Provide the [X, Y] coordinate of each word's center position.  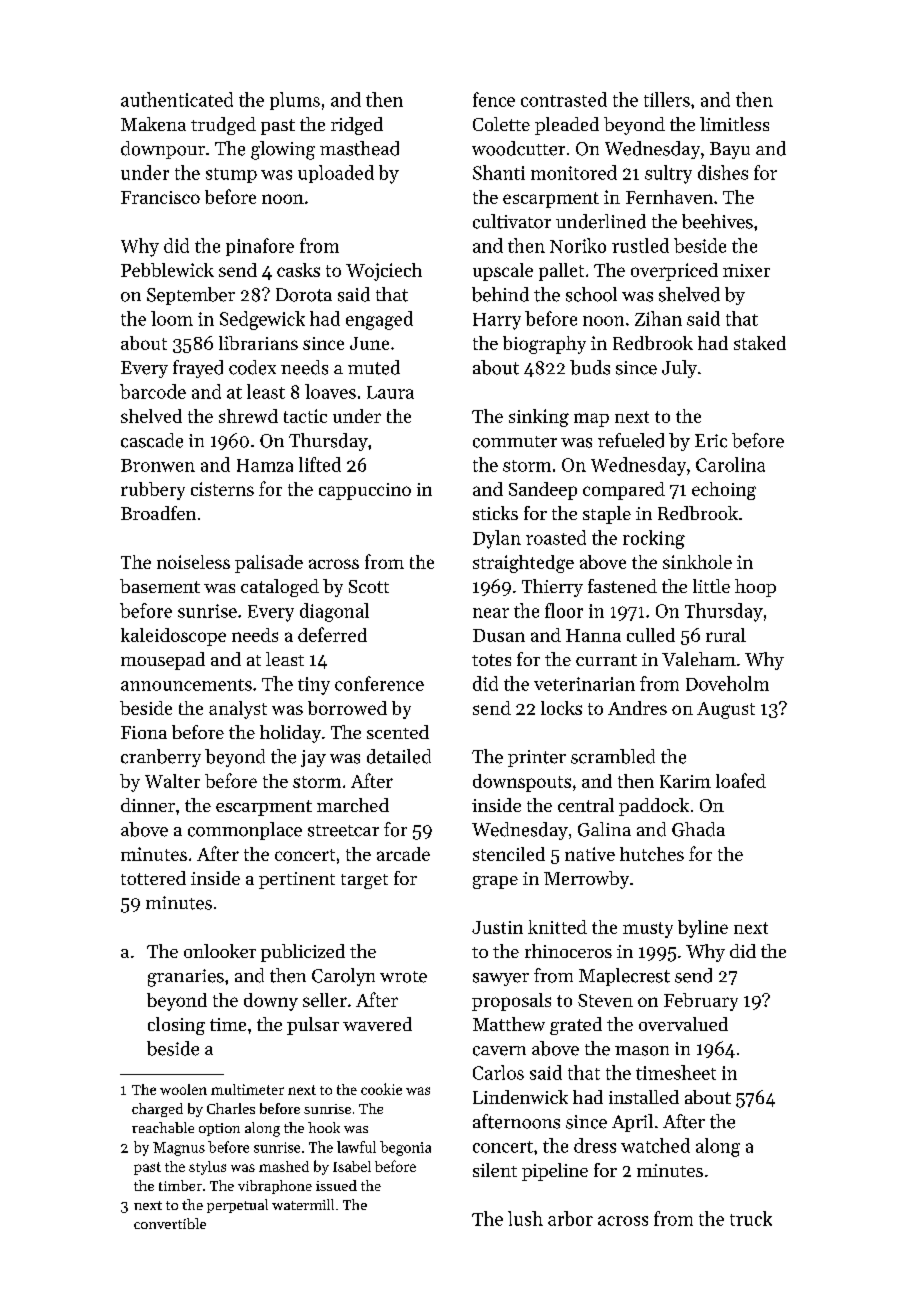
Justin [497, 927]
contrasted [564, 99]
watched [655, 1145]
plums [295, 101]
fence [494, 99]
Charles [231, 1108]
